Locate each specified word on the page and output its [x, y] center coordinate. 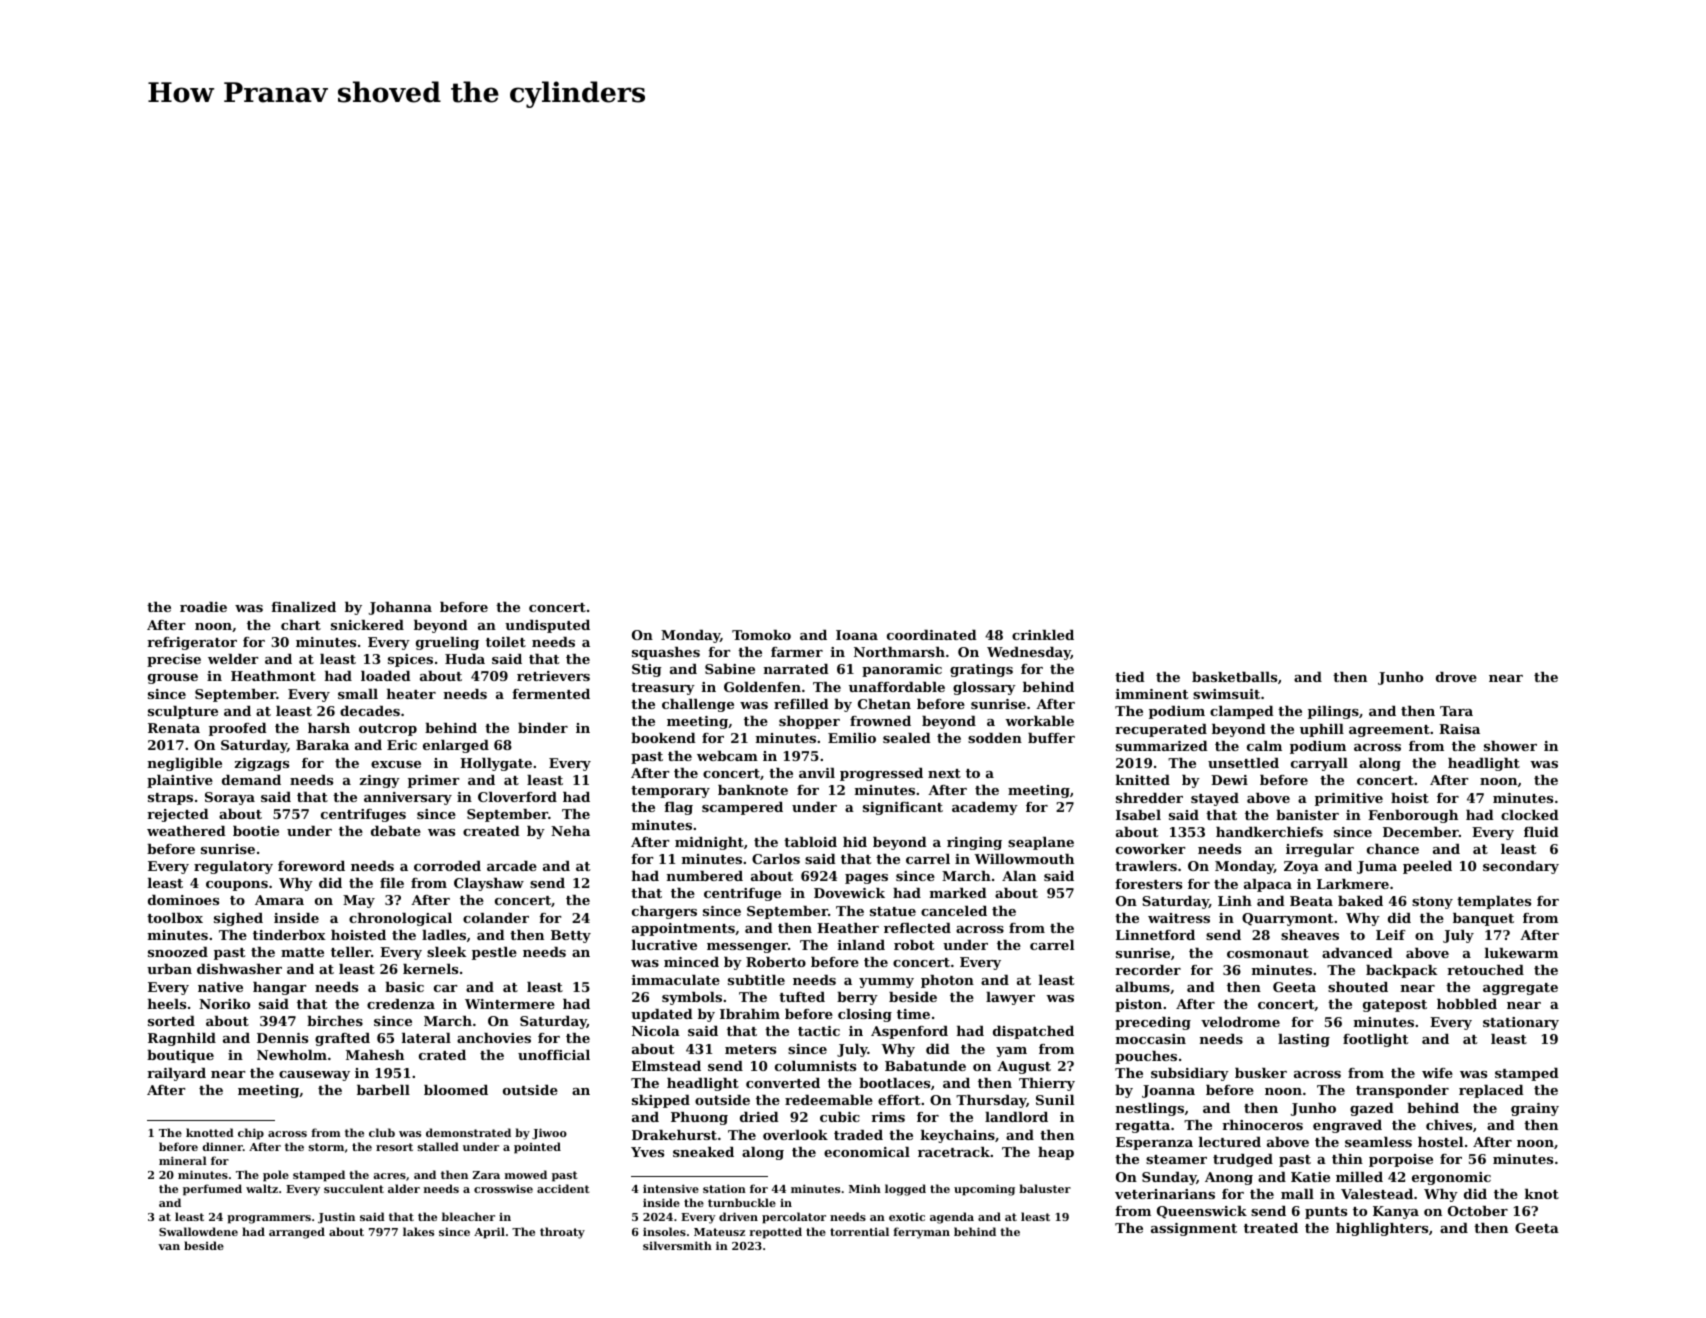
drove [1456, 677]
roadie [203, 607]
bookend [663, 738]
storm [326, 1147]
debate [396, 831]
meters [750, 1049]
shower [1510, 746]
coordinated [932, 635]
